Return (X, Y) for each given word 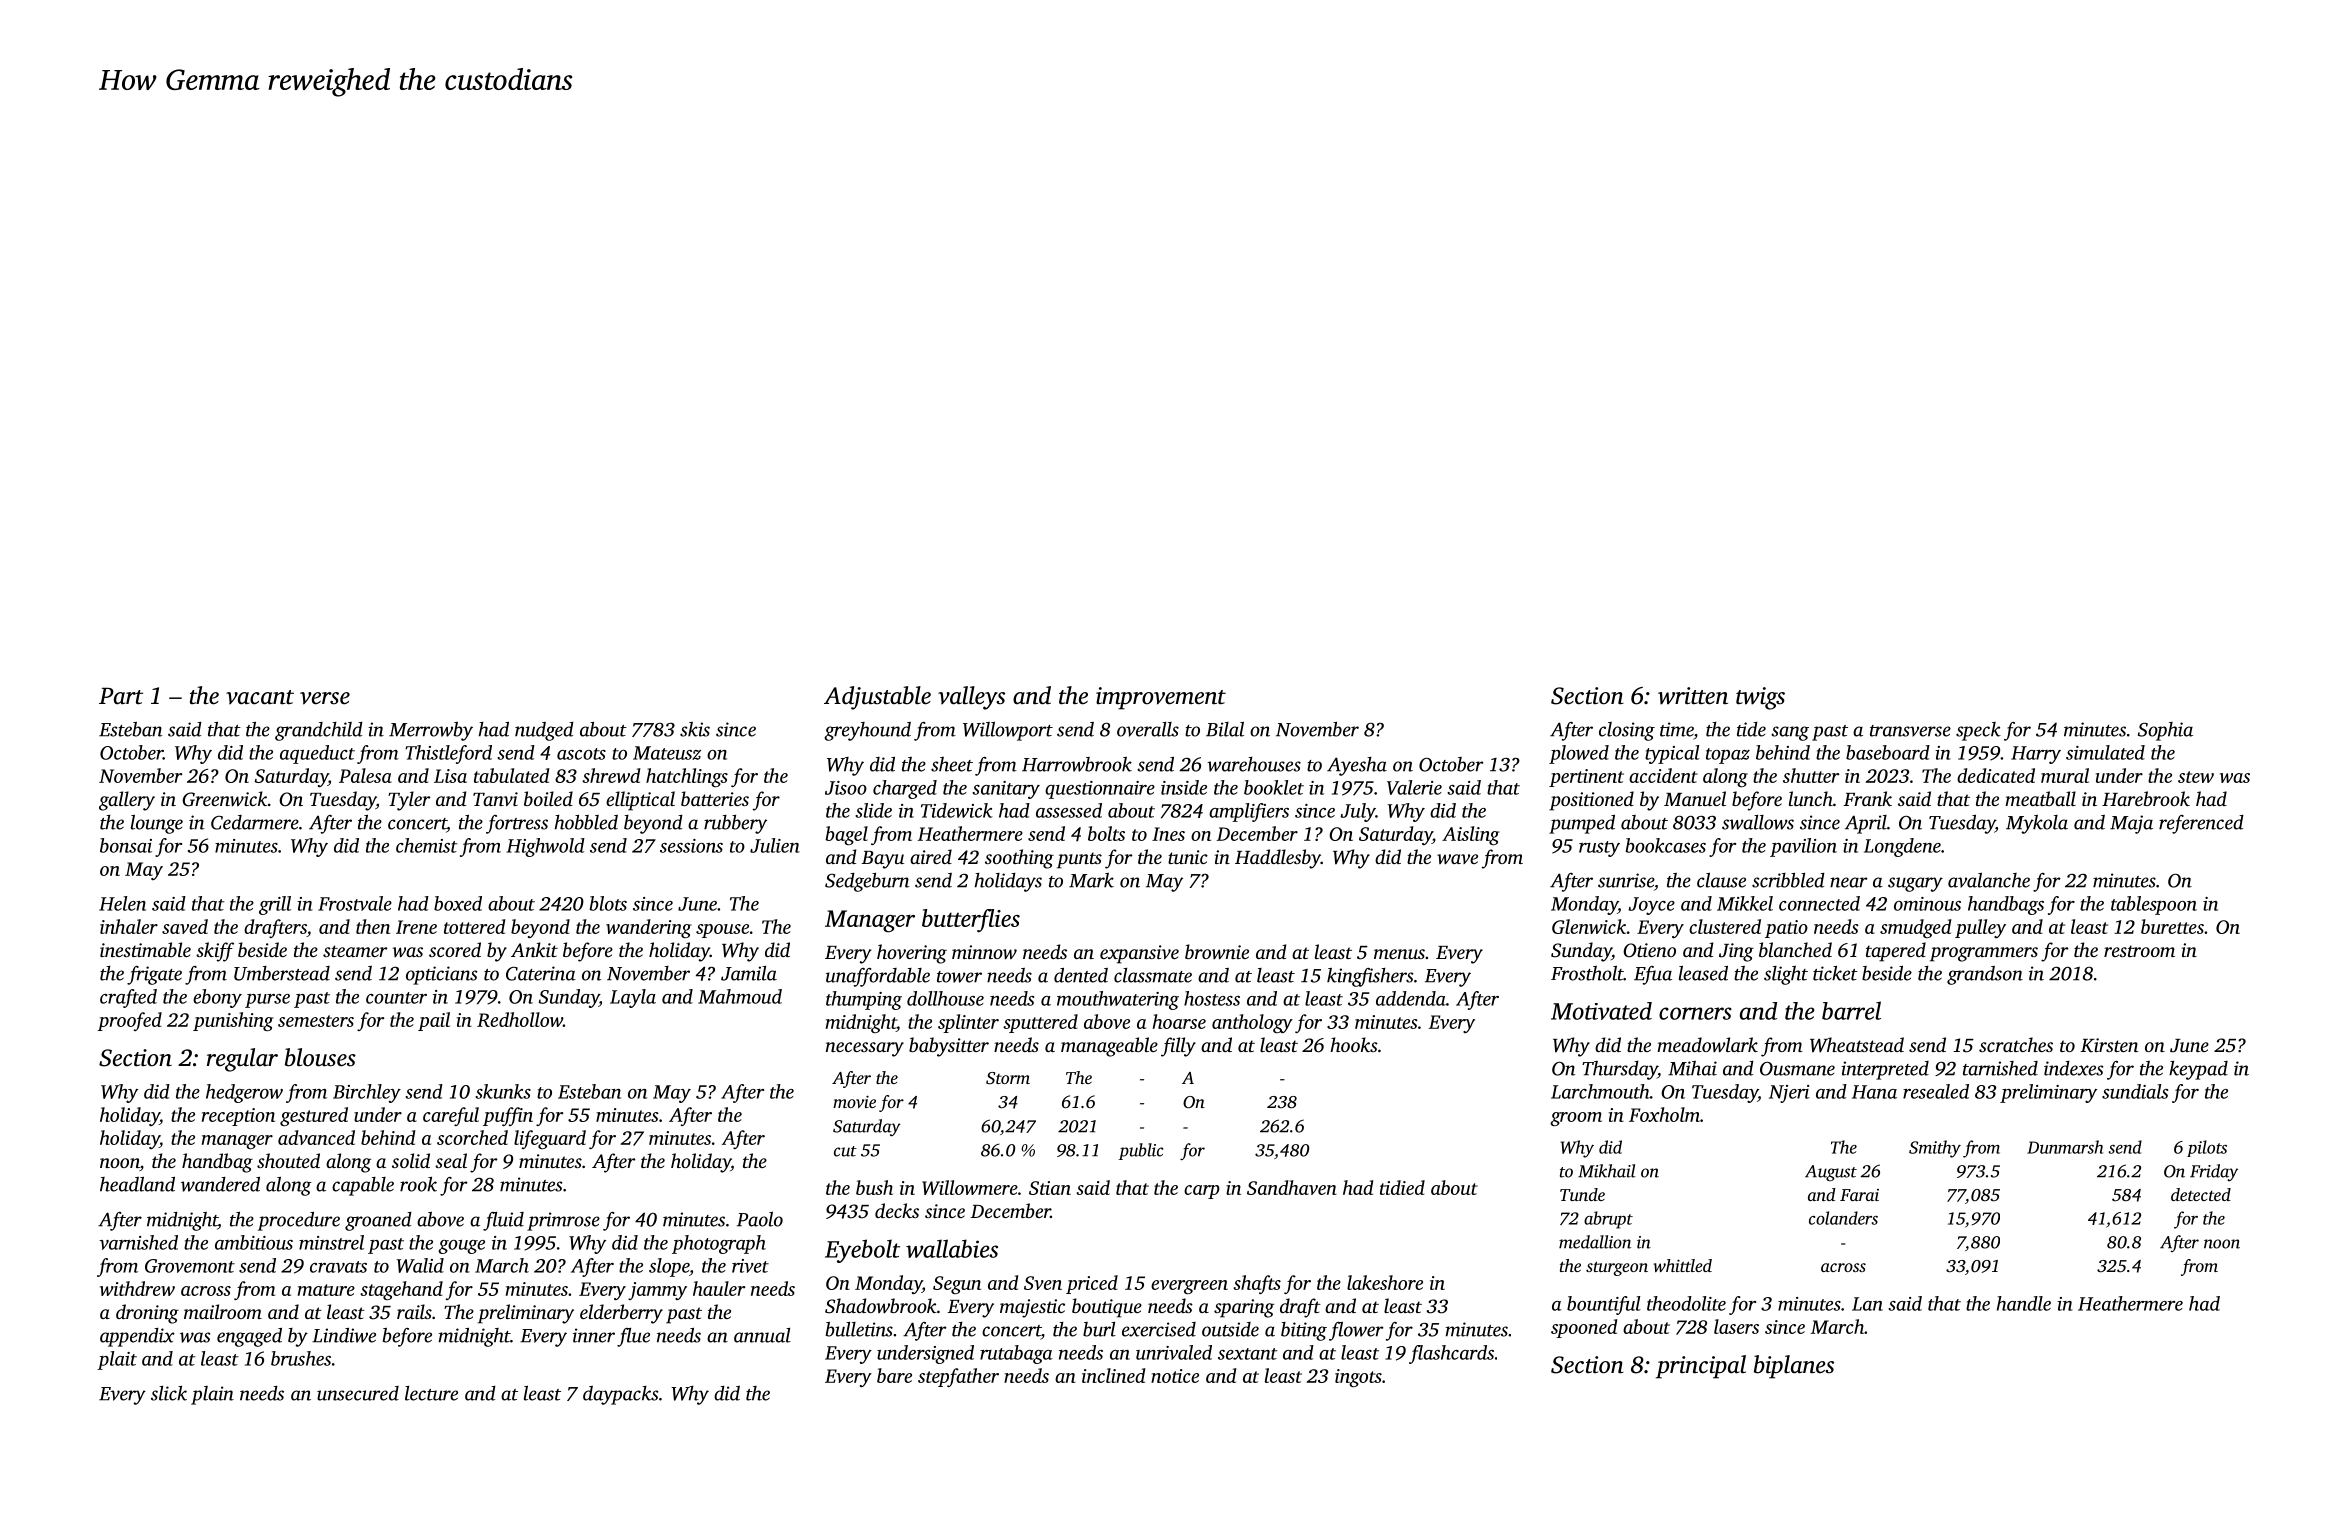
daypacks (620, 1395)
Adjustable (877, 698)
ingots (1358, 1378)
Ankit (534, 949)
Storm (1008, 1078)
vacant (260, 697)
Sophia (2165, 731)
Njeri (1789, 1094)
